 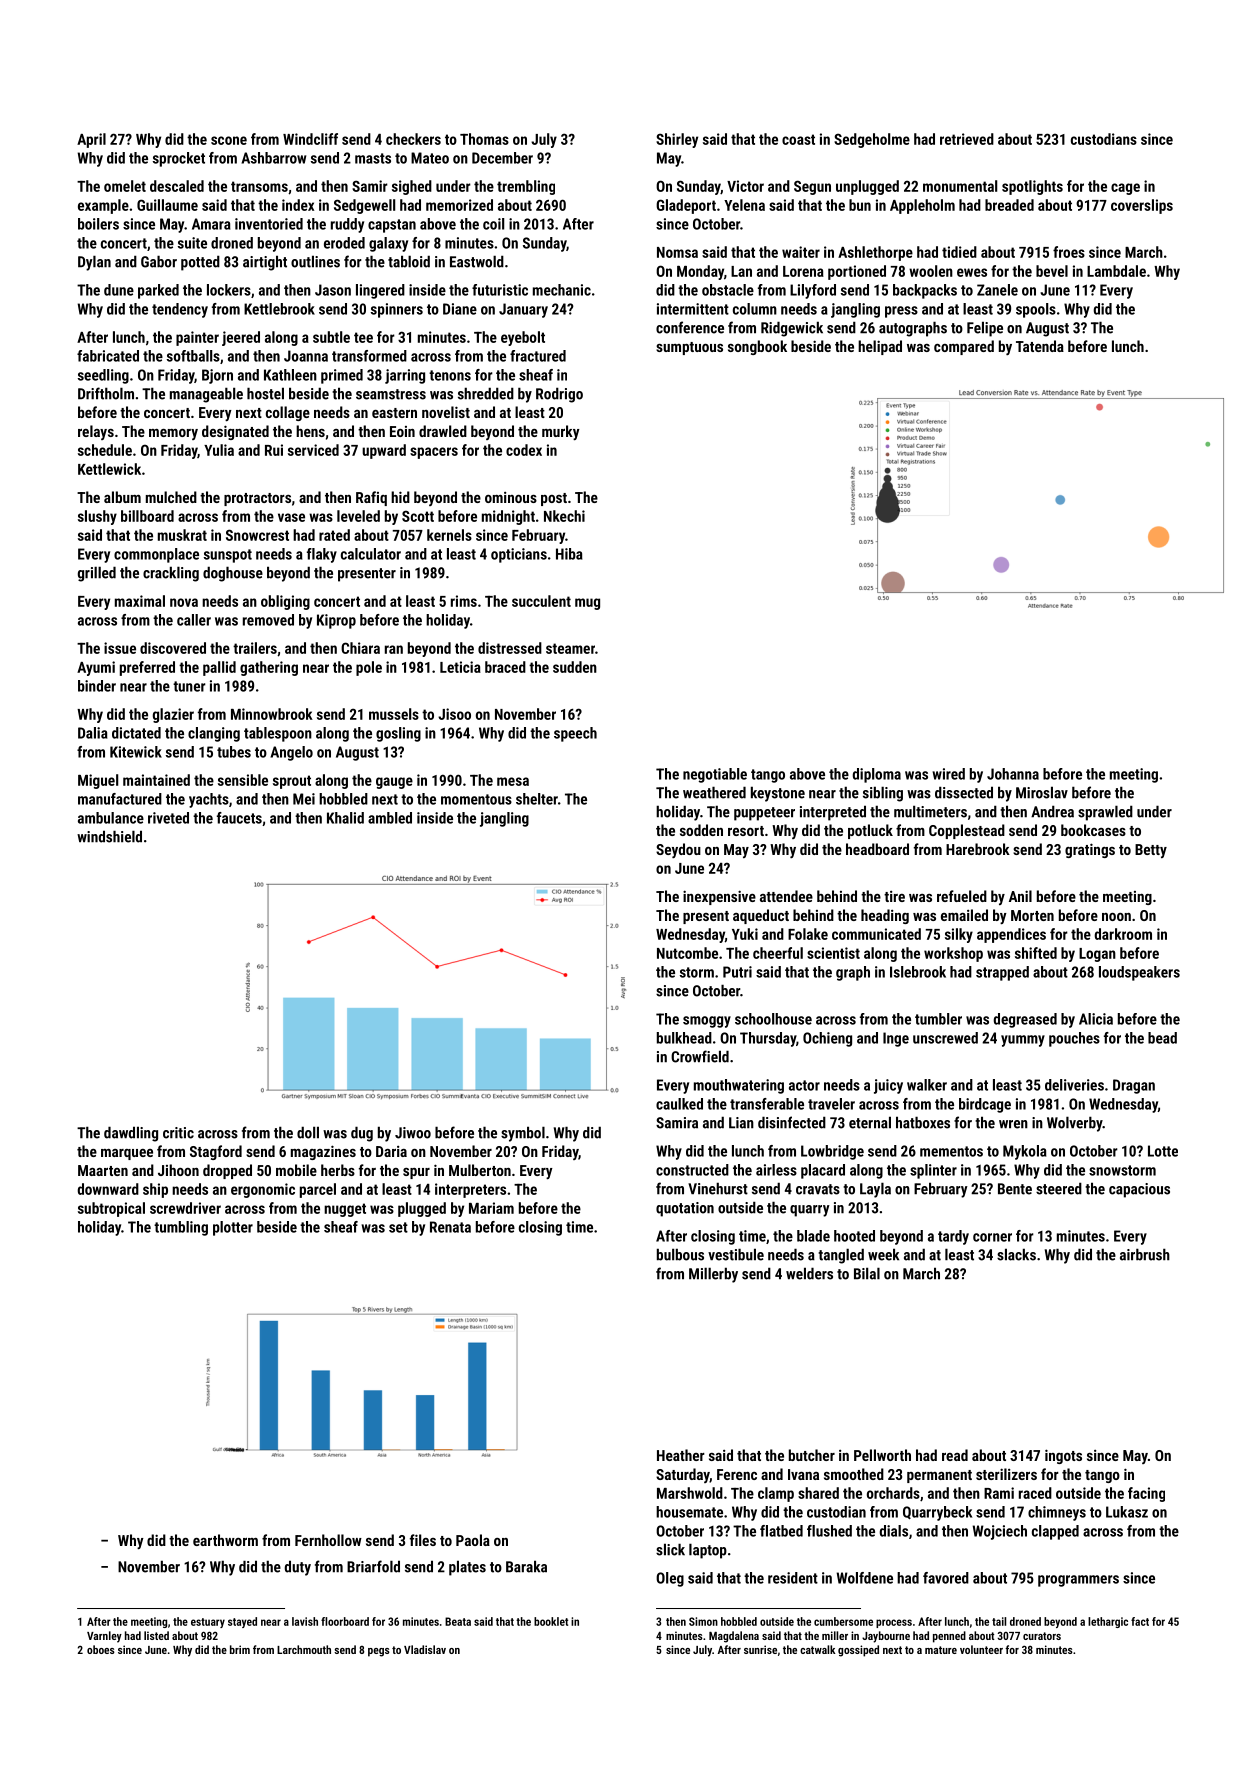 What do you see at coordinates (1123, 934) in the page?
I see `darkroom` at bounding box center [1123, 934].
